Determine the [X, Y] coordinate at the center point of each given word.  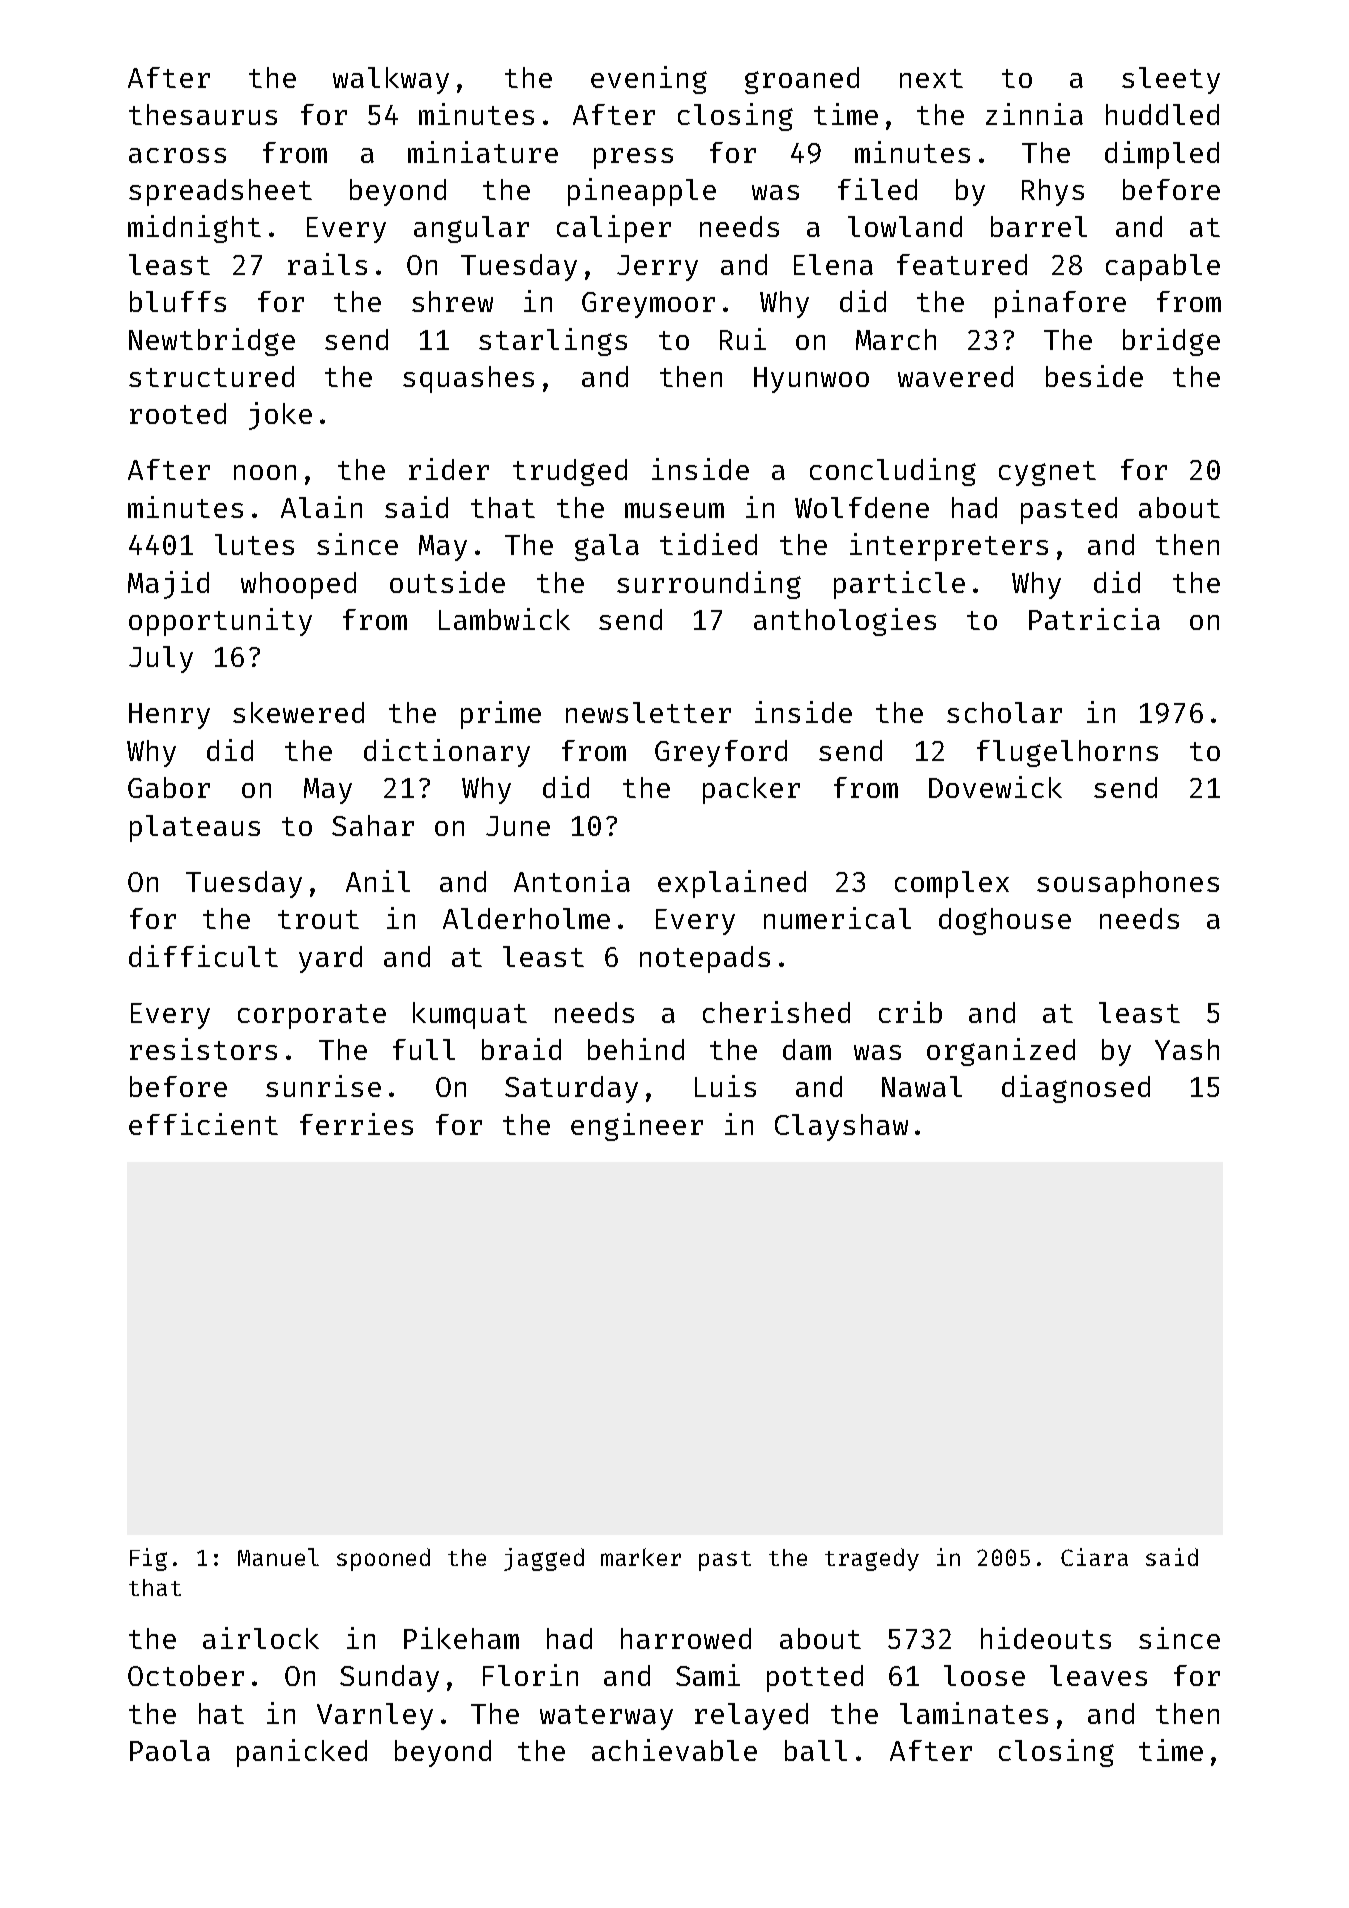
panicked [302, 1753]
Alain [321, 507]
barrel [1039, 226]
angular [471, 229]
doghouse [1005, 921]
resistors [203, 1049]
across [177, 155]
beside [1094, 376]
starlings [553, 342]
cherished [776, 1012]
